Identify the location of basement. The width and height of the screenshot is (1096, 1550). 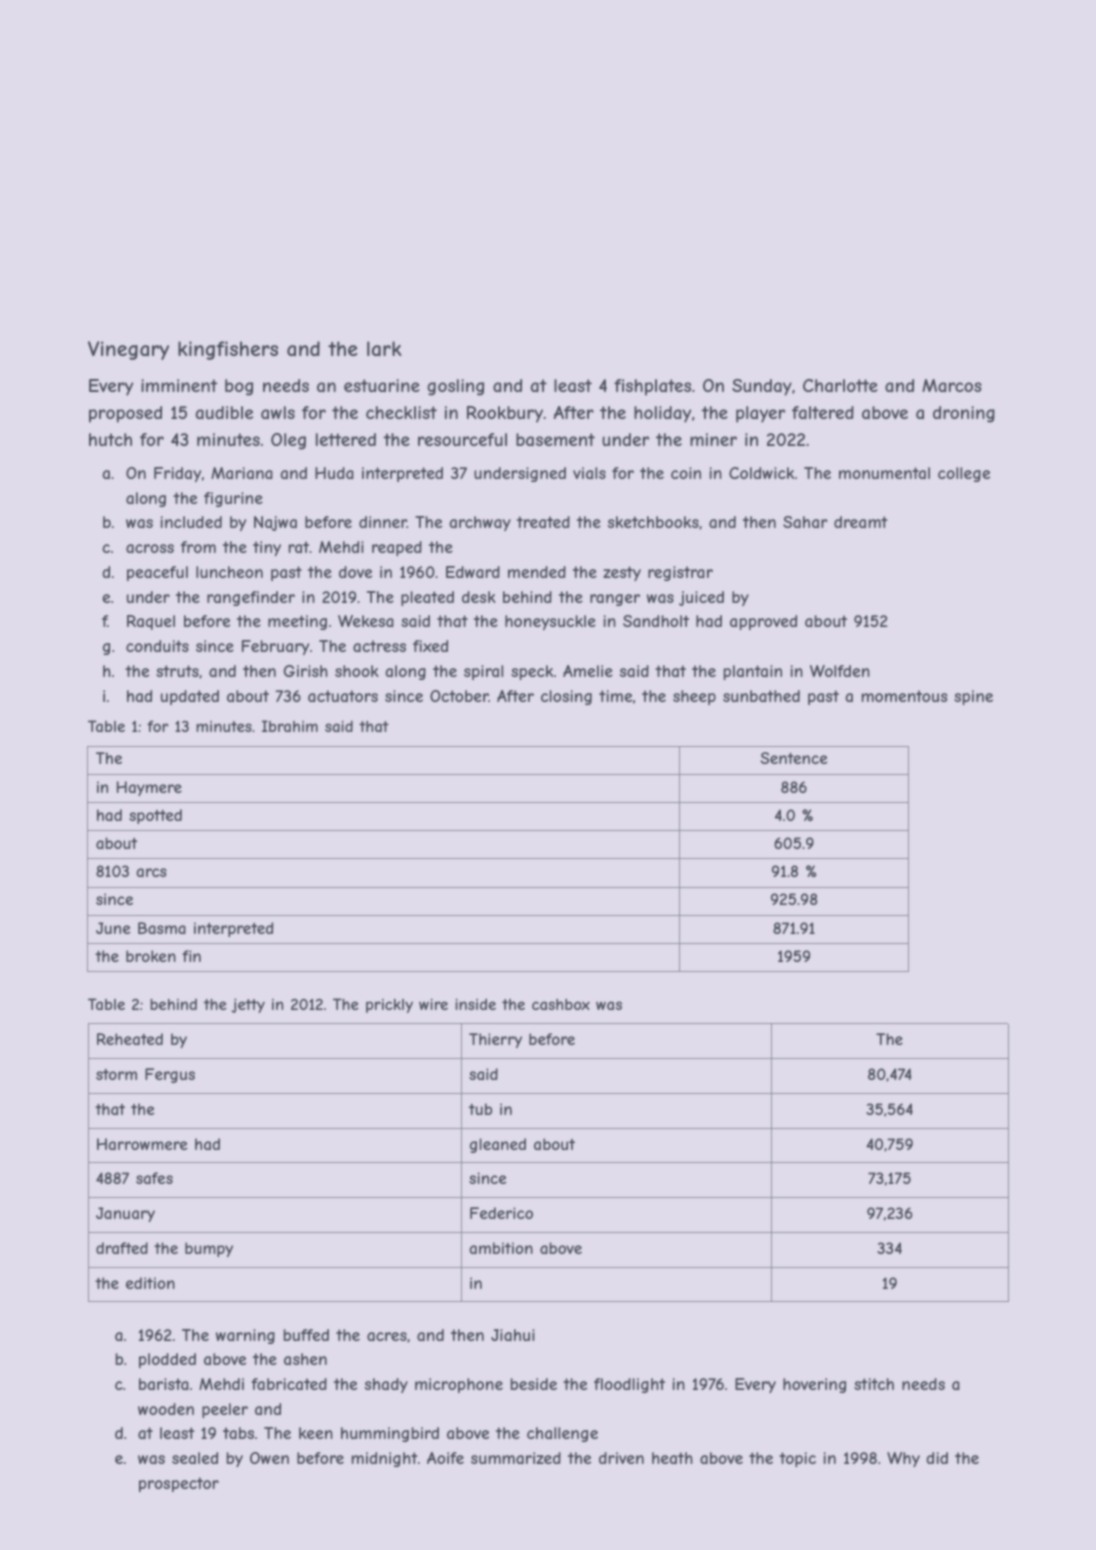
(555, 439).
